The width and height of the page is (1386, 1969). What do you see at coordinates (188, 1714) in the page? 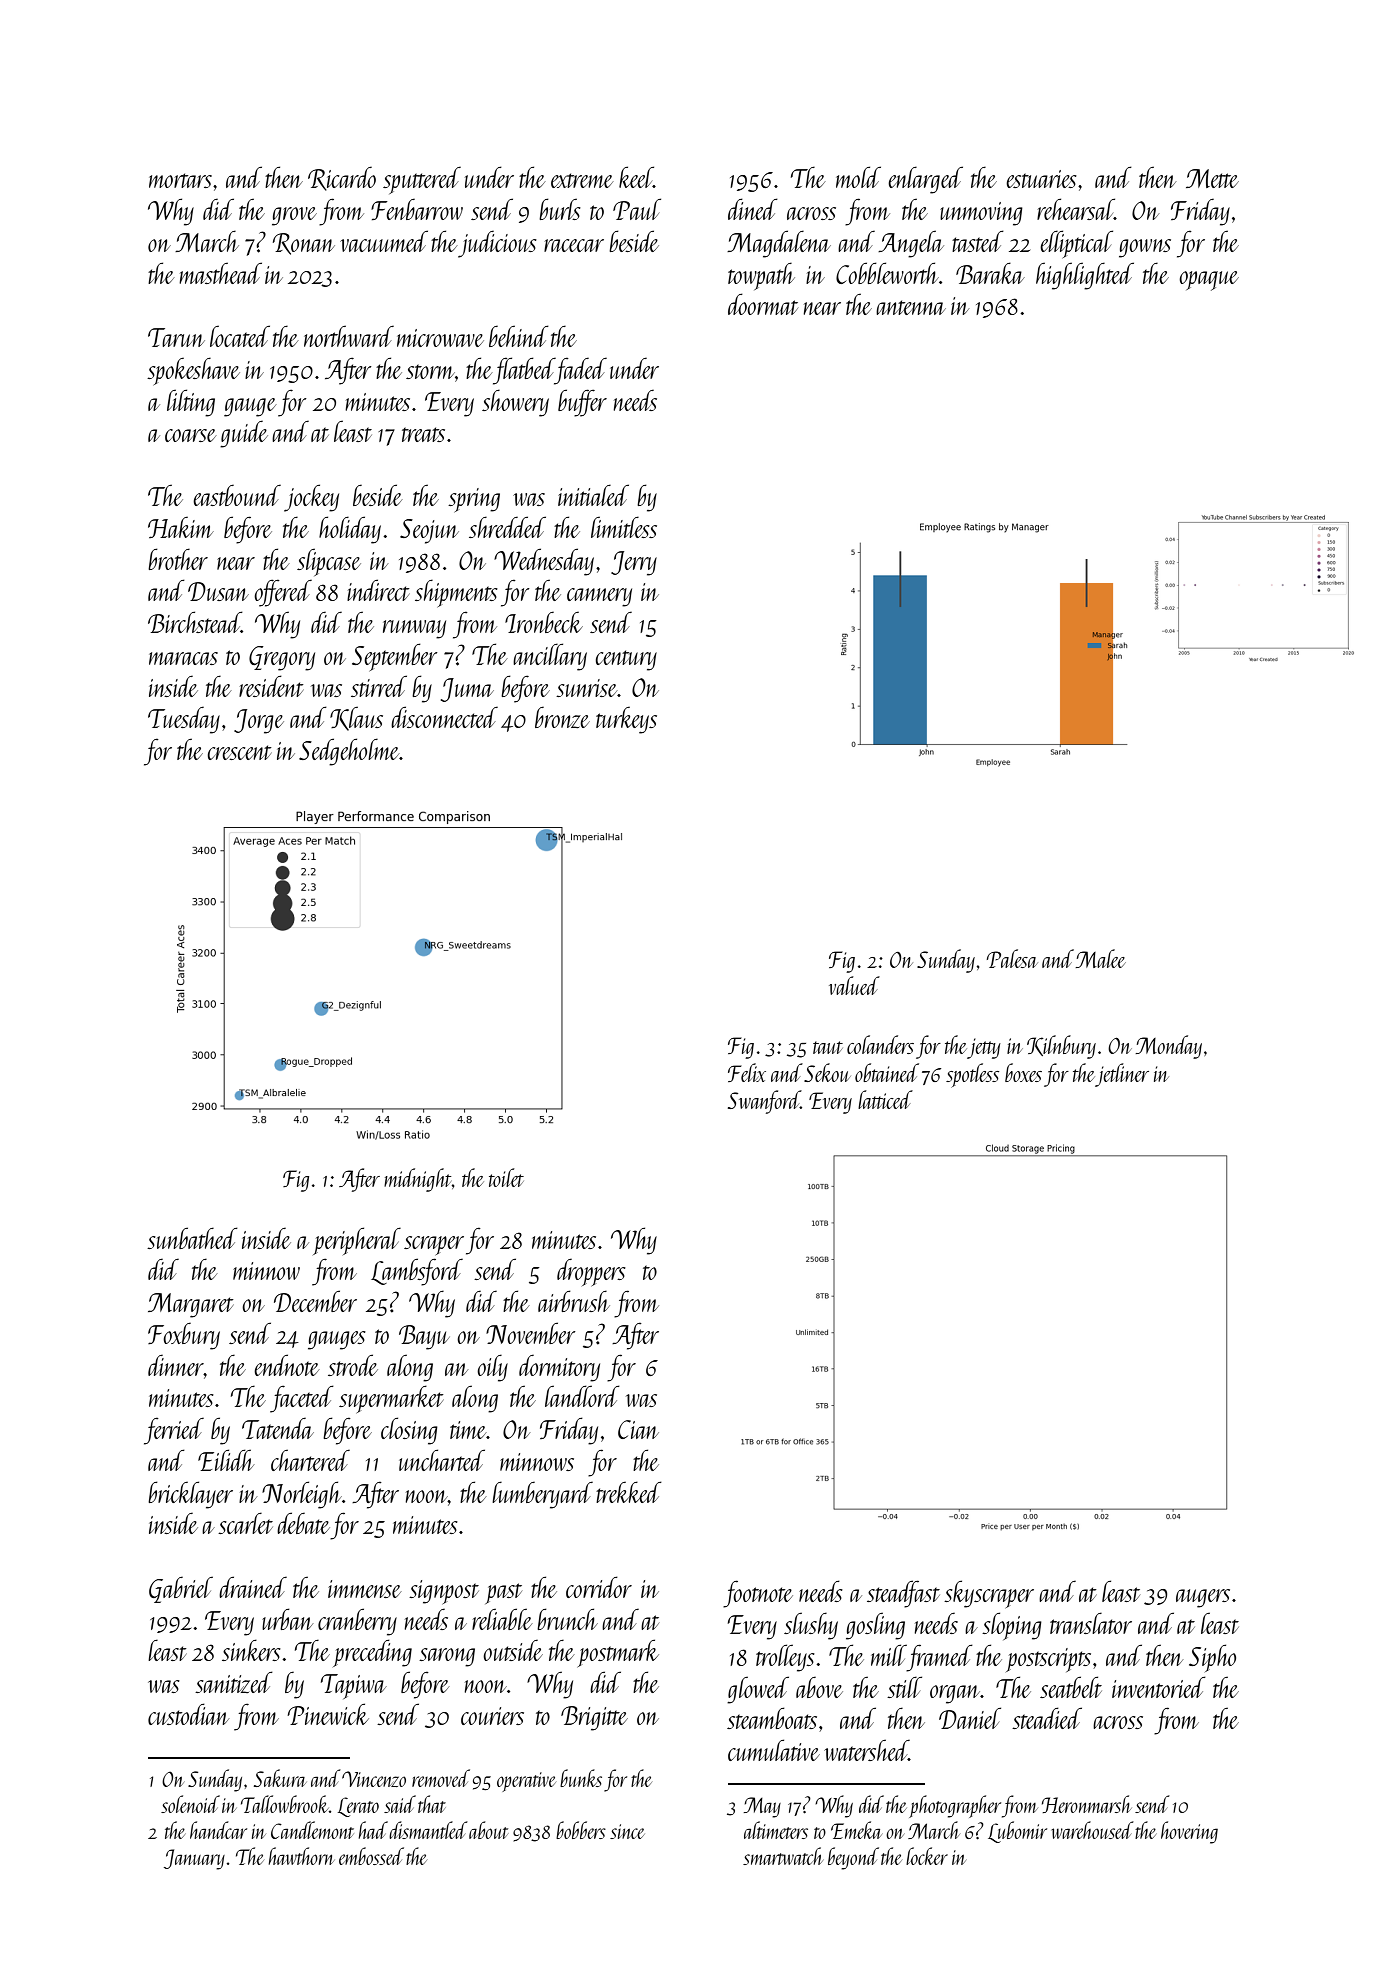
I see `custodian` at bounding box center [188, 1714].
